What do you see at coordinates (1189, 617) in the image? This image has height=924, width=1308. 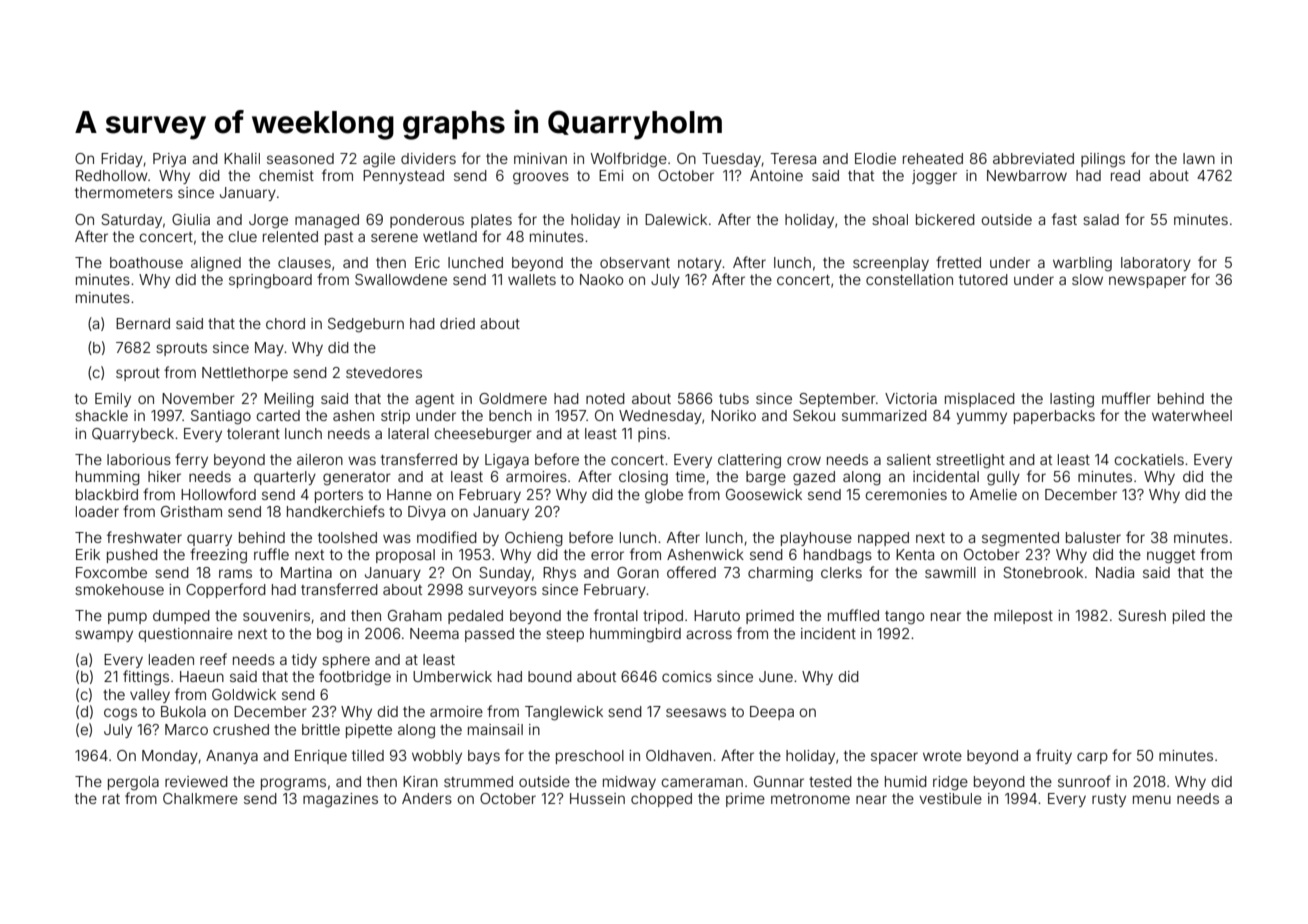 I see `piled` at bounding box center [1189, 617].
